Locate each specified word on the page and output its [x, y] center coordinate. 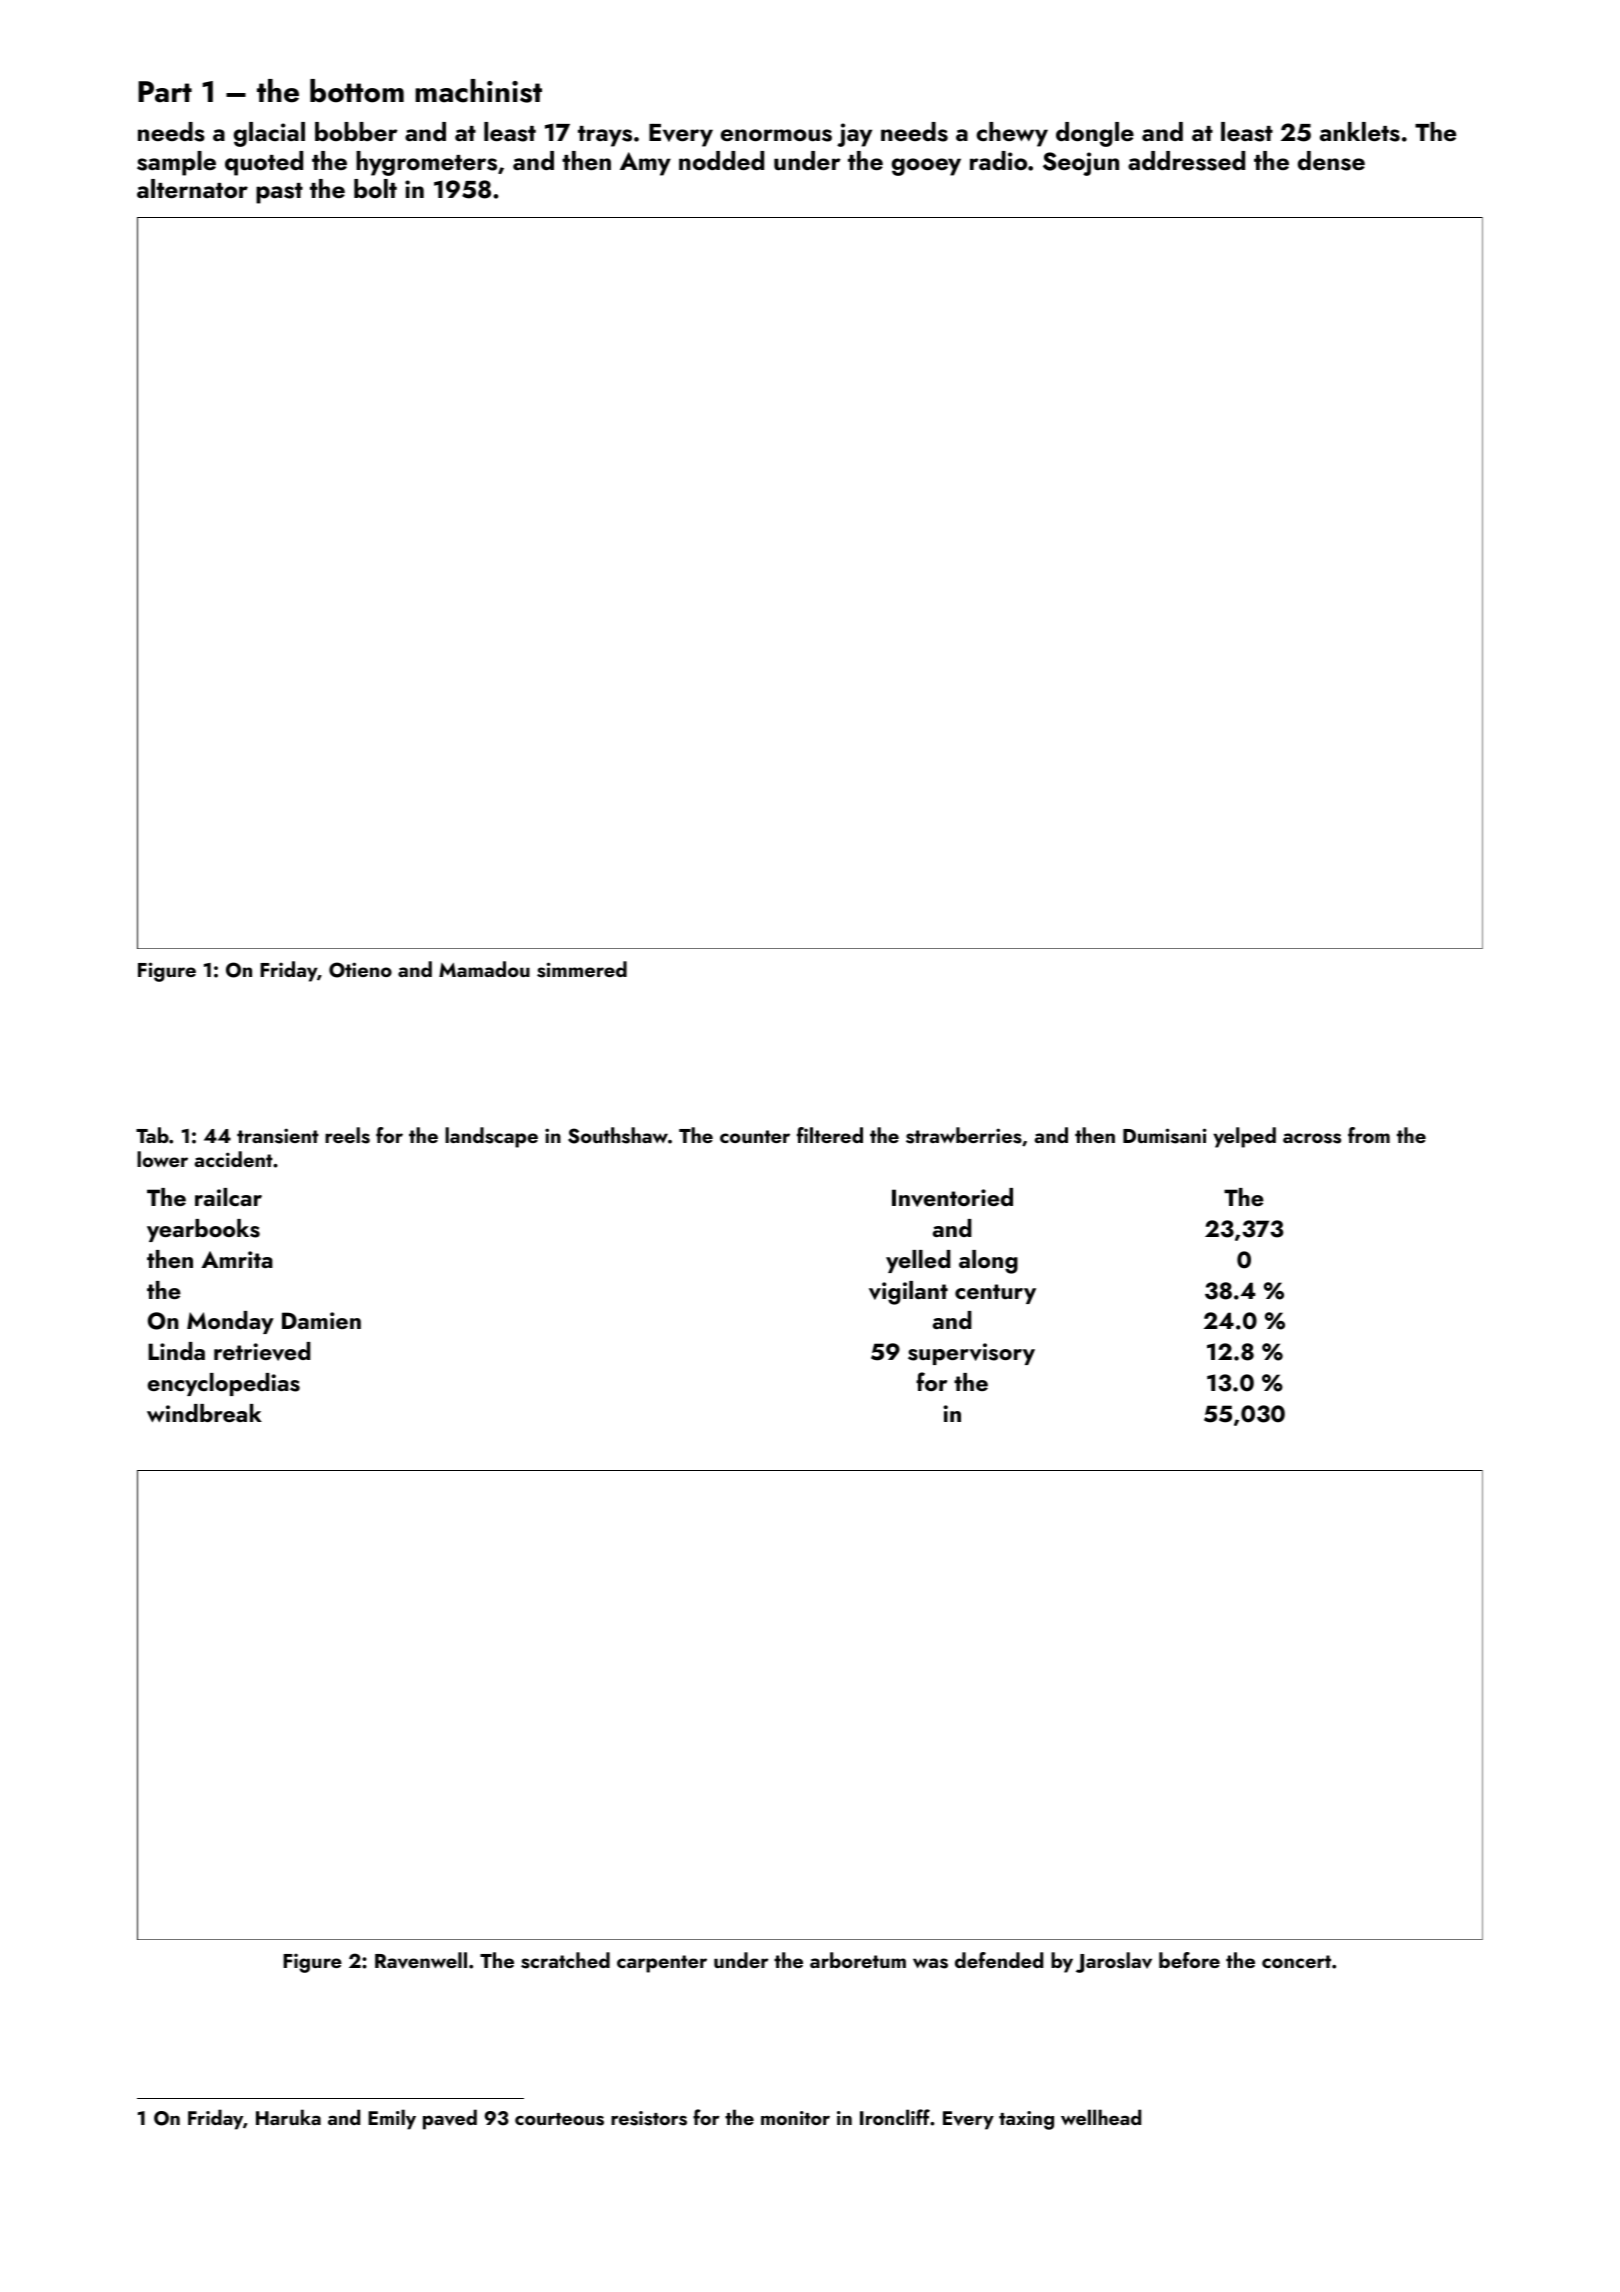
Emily [392, 2119]
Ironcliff [895, 2117]
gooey [926, 167]
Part [165, 92]
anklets [1360, 132]
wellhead [1101, 2117]
